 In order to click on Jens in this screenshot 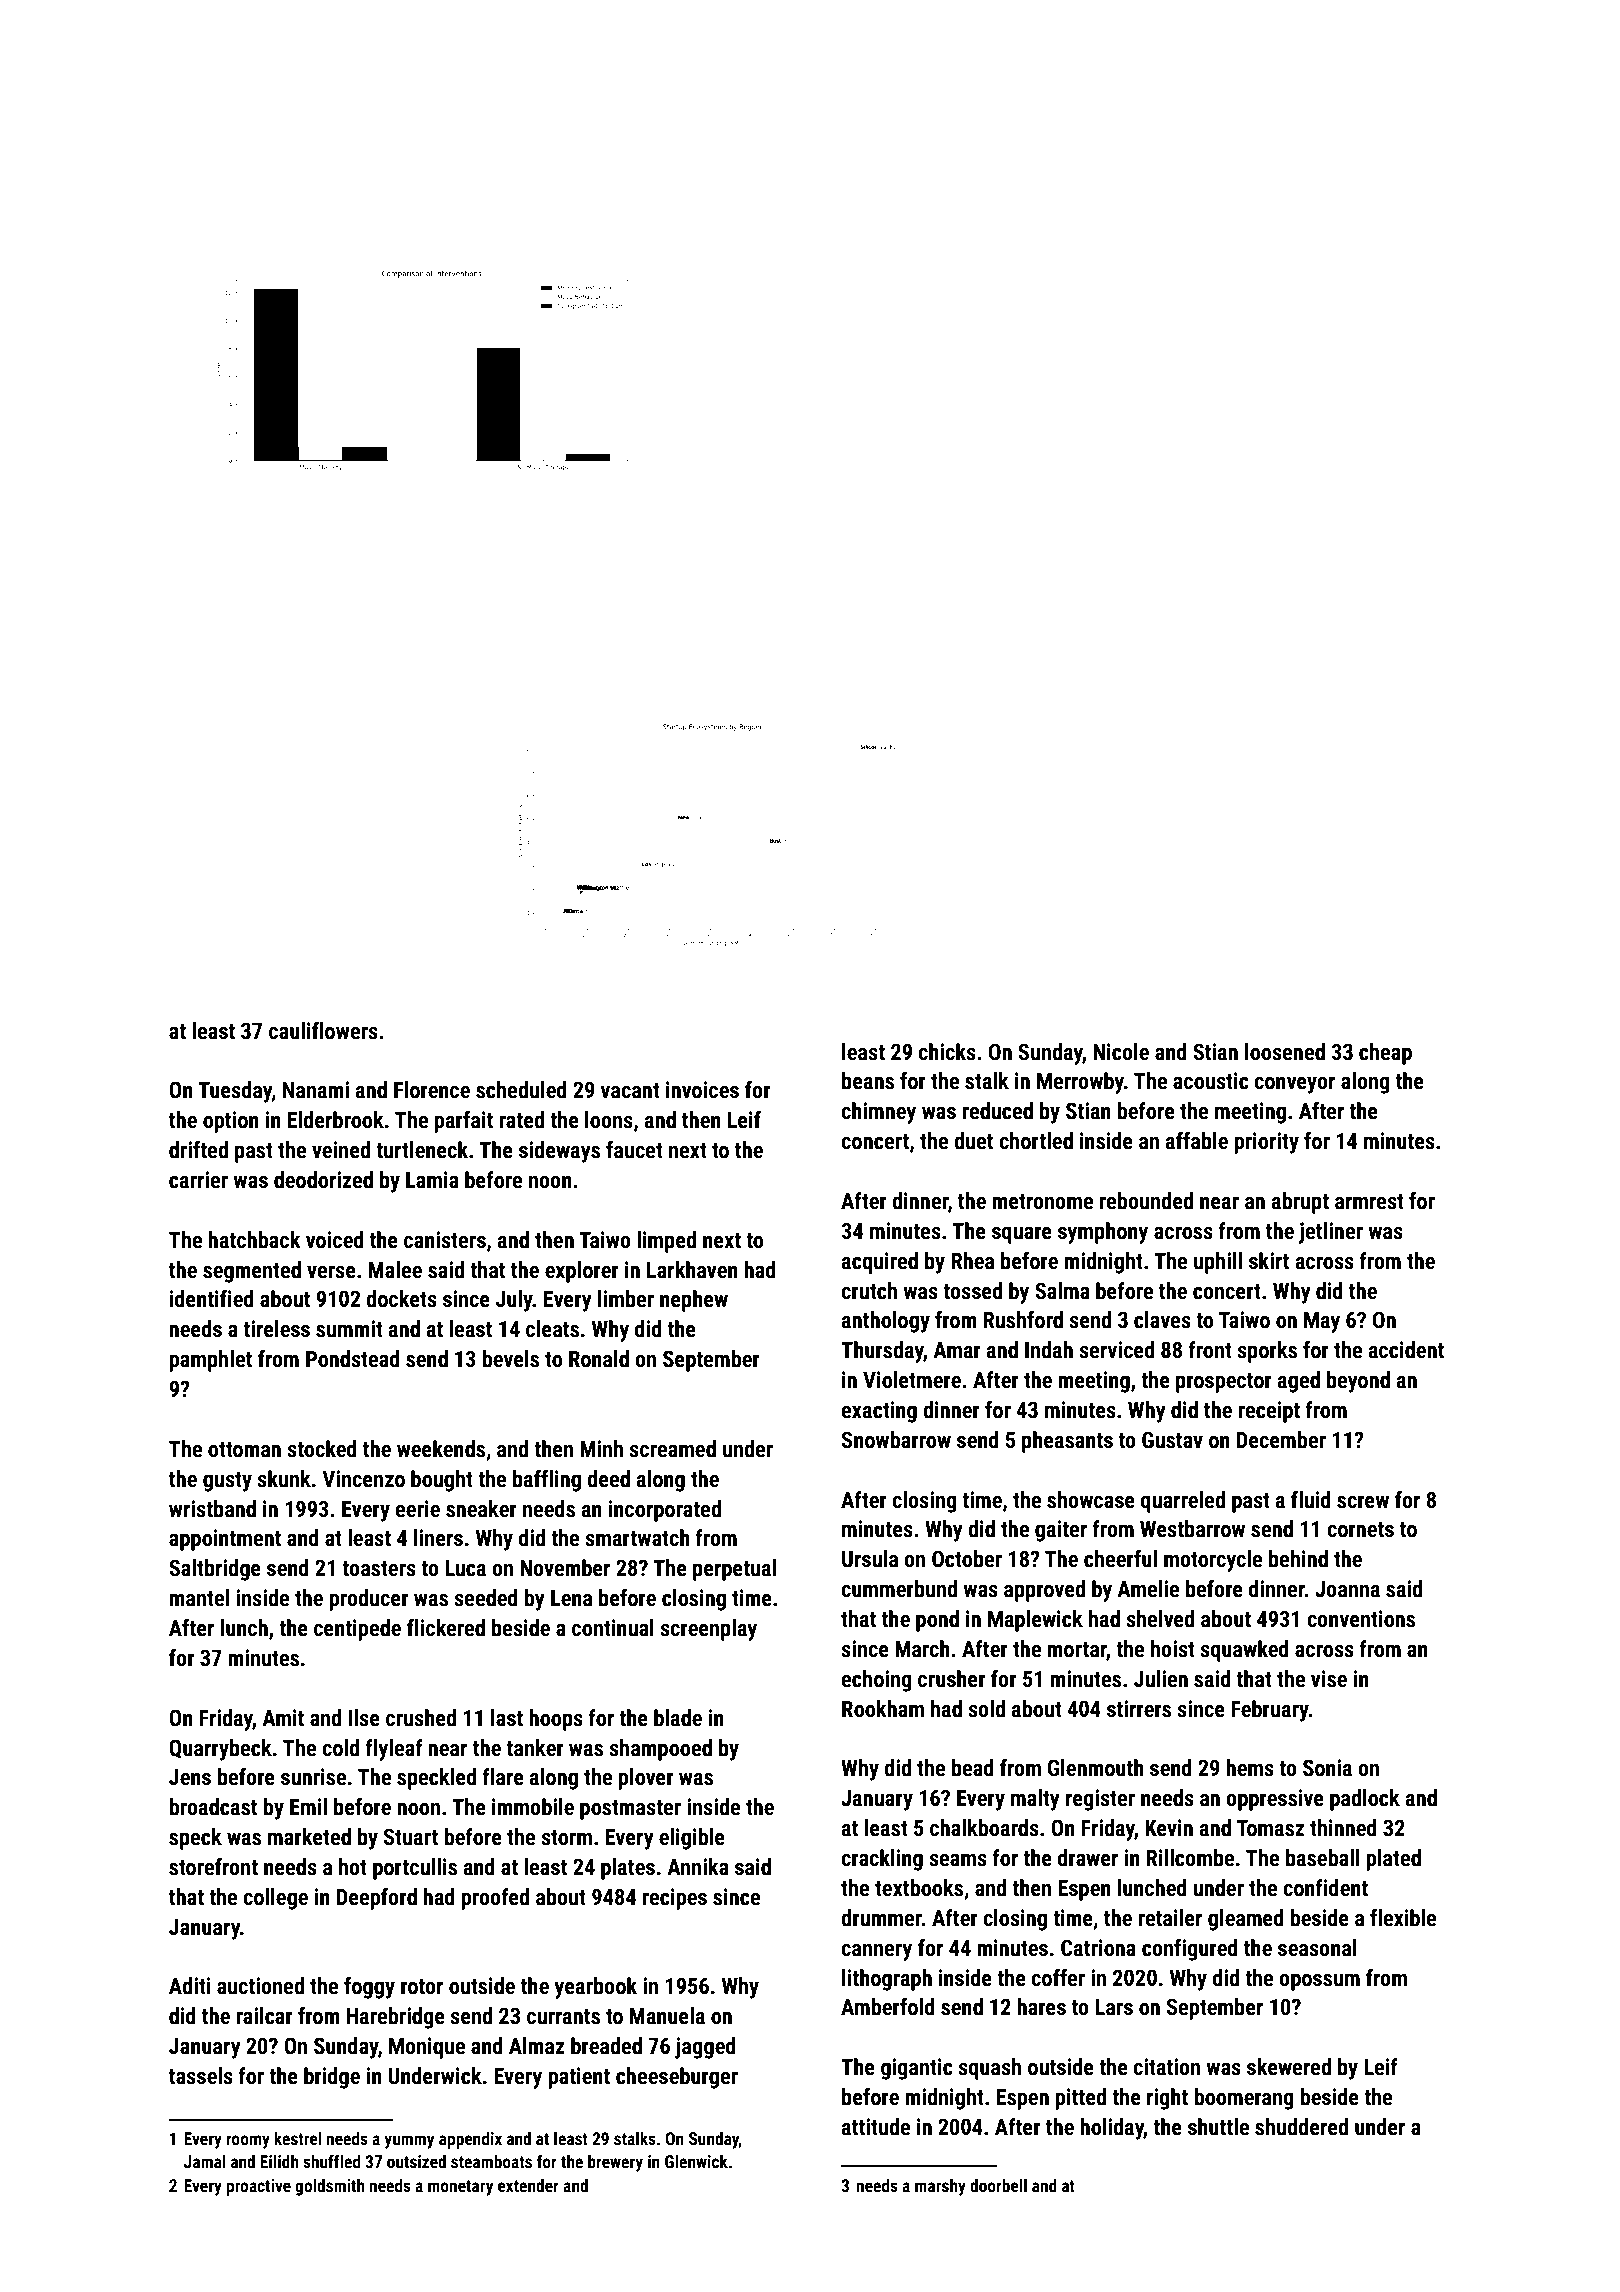, I will do `click(190, 1777)`.
